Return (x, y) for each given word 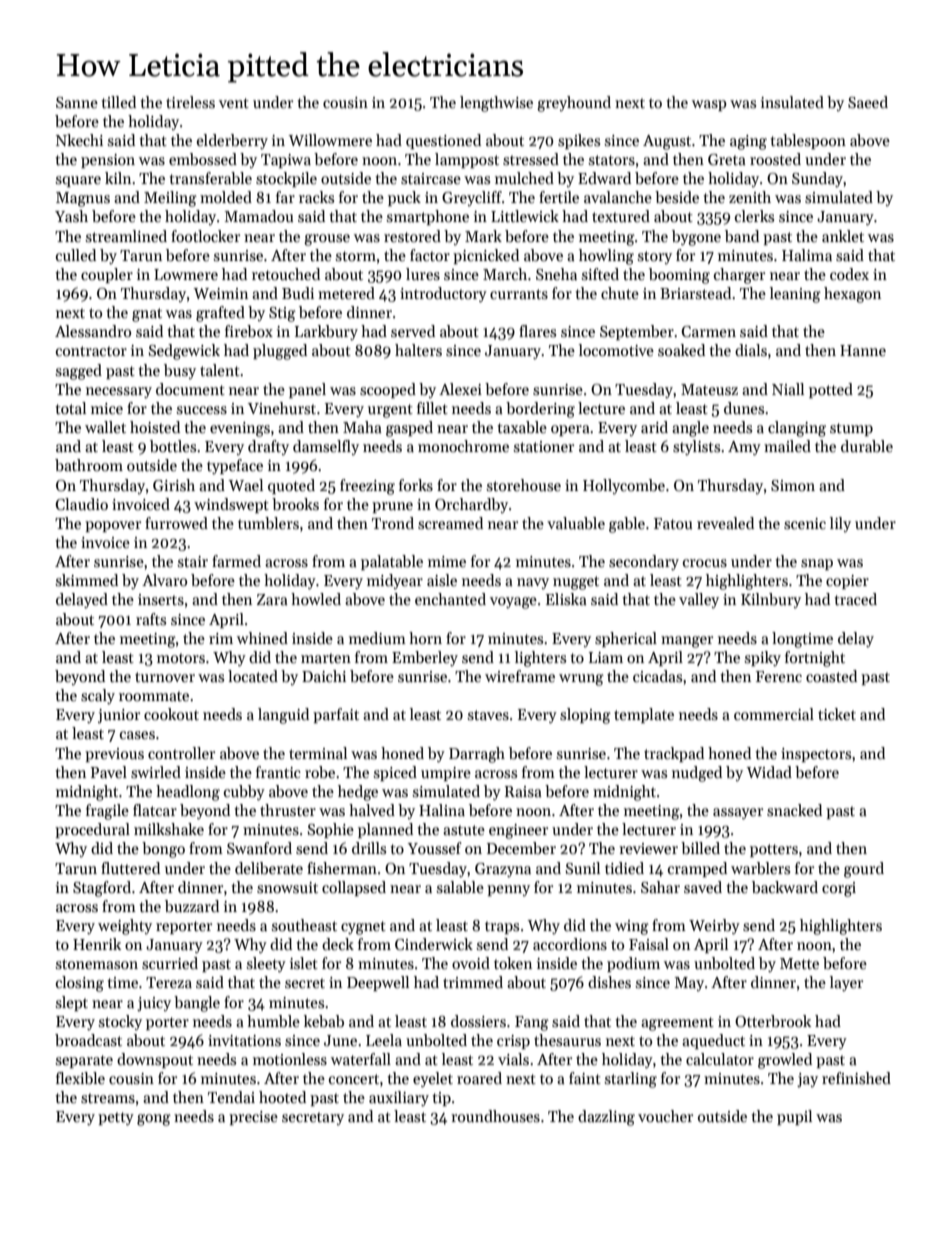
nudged (697, 774)
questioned (443, 141)
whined (262, 638)
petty (116, 1118)
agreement (677, 1024)
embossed (203, 159)
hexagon (852, 295)
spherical (626, 639)
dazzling (606, 1118)
